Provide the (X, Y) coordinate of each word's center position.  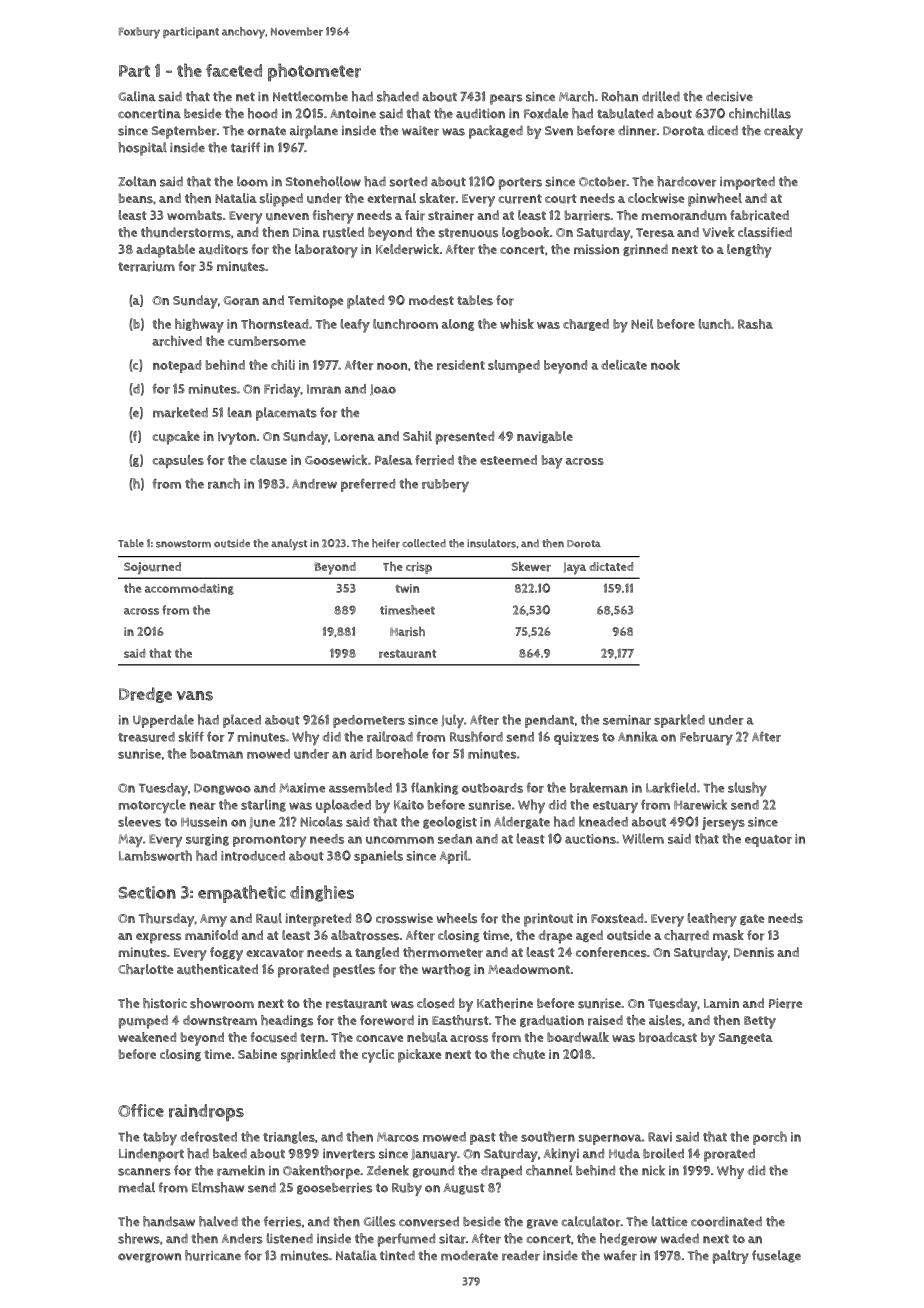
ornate (266, 131)
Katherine (505, 1003)
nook (665, 365)
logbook (525, 233)
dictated (611, 566)
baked (230, 1153)
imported (747, 183)
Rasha (755, 324)
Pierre (785, 1003)
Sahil (417, 436)
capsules (178, 461)
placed (242, 721)
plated (365, 302)
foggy (226, 954)
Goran (241, 301)
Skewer (531, 566)
